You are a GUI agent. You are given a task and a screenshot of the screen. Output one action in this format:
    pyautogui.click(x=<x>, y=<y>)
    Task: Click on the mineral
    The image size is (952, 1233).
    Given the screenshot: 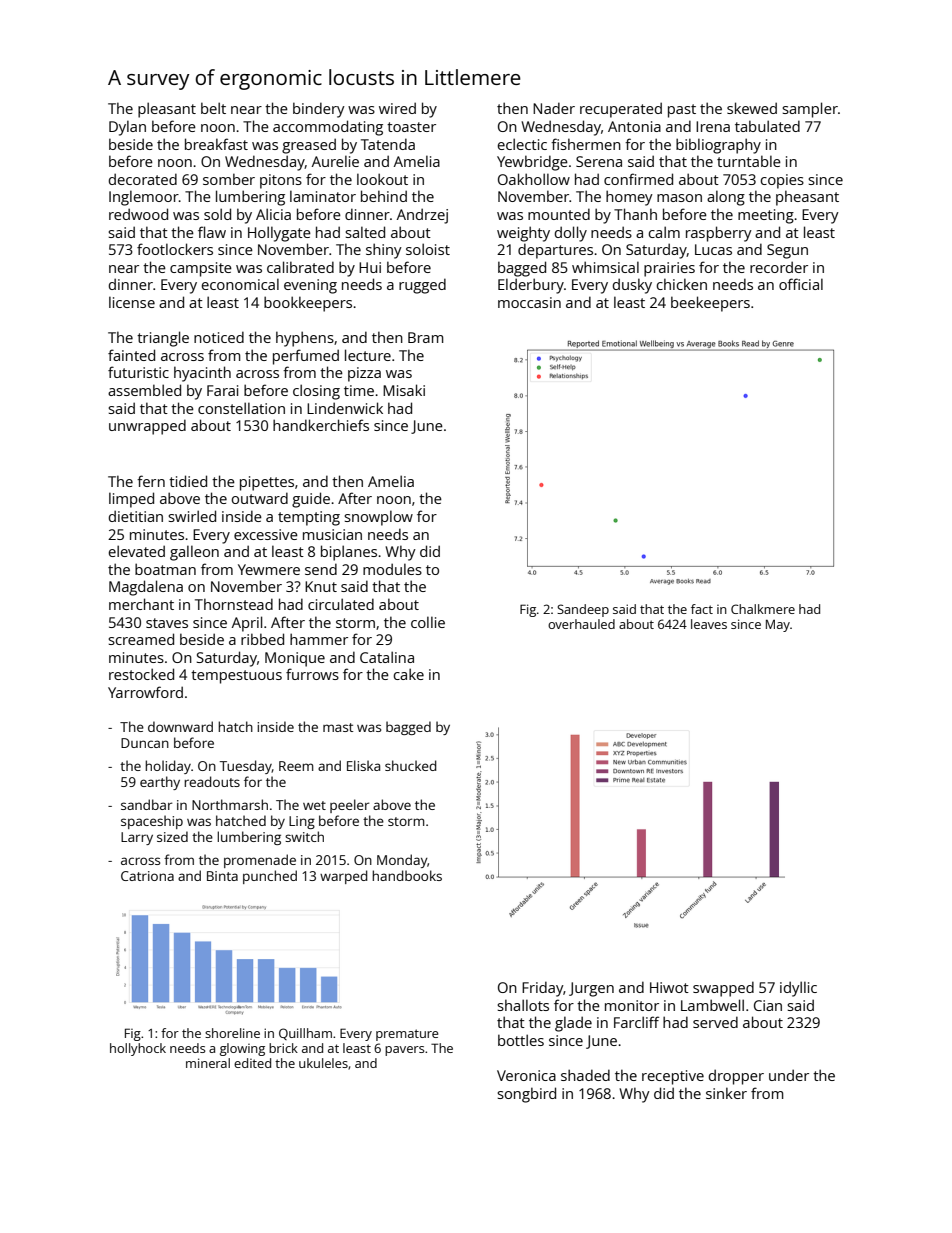 What is the action you would take?
    pyautogui.click(x=208, y=1063)
